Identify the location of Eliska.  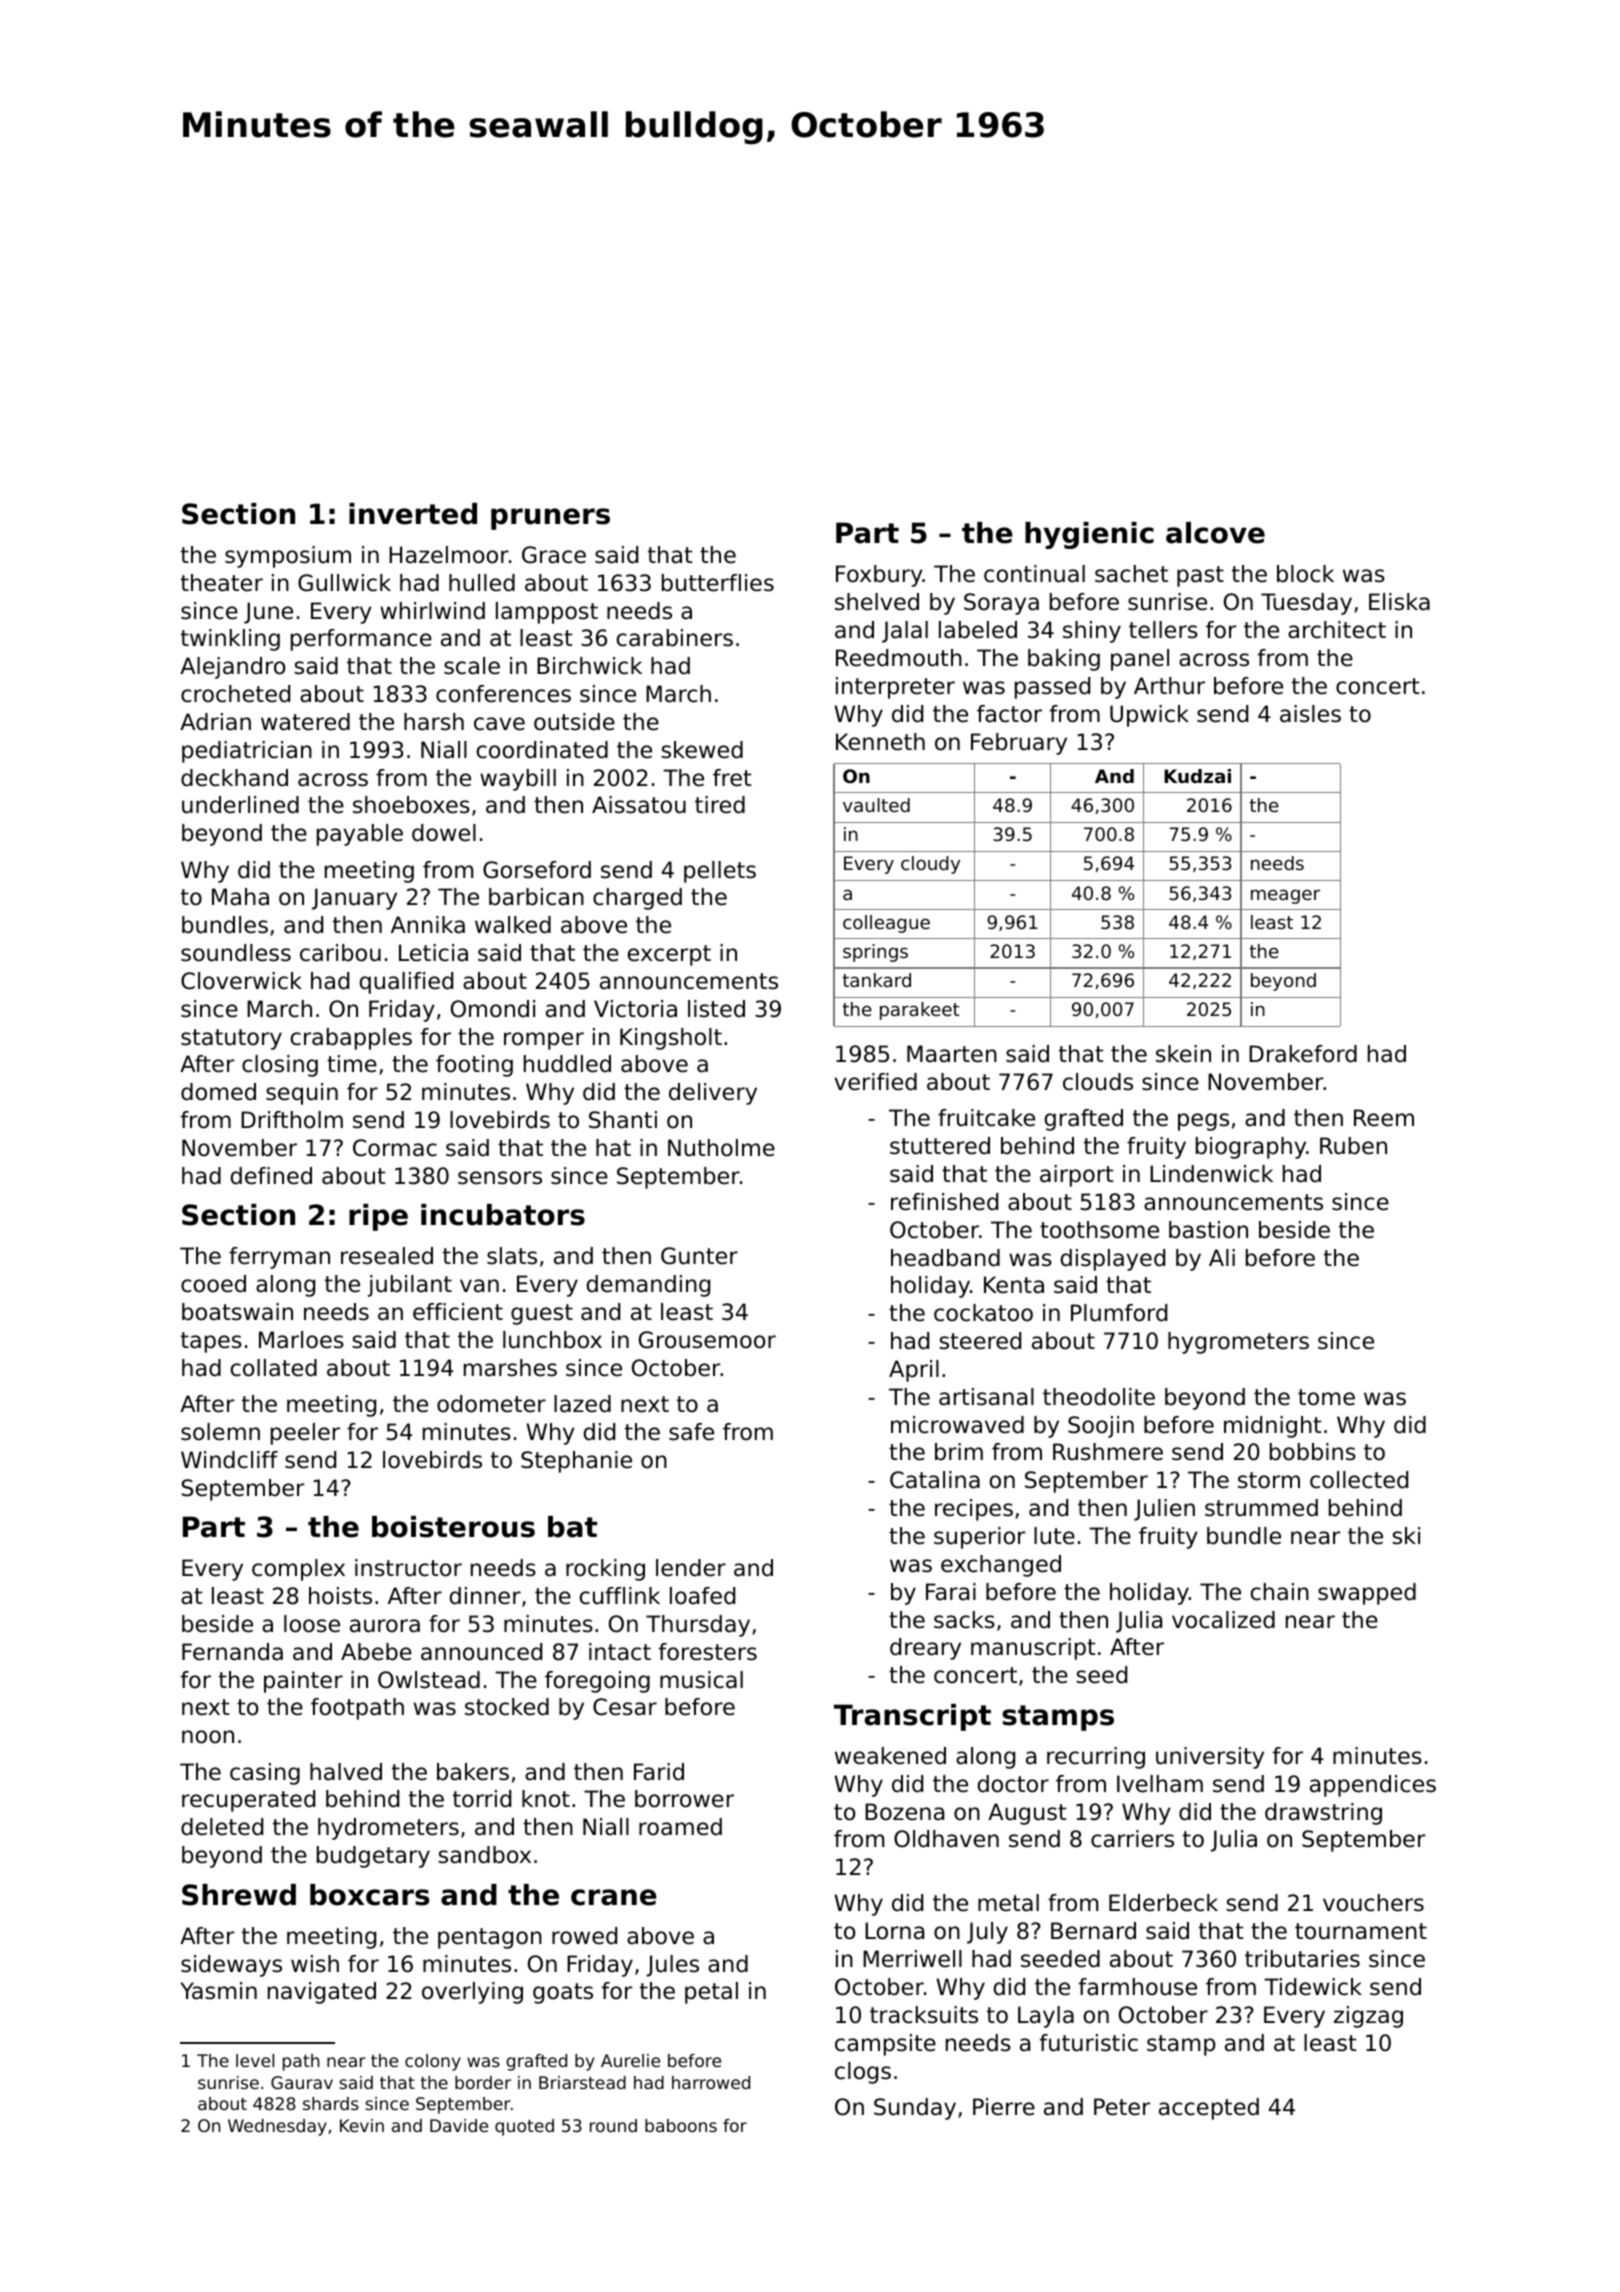
(1399, 602).
